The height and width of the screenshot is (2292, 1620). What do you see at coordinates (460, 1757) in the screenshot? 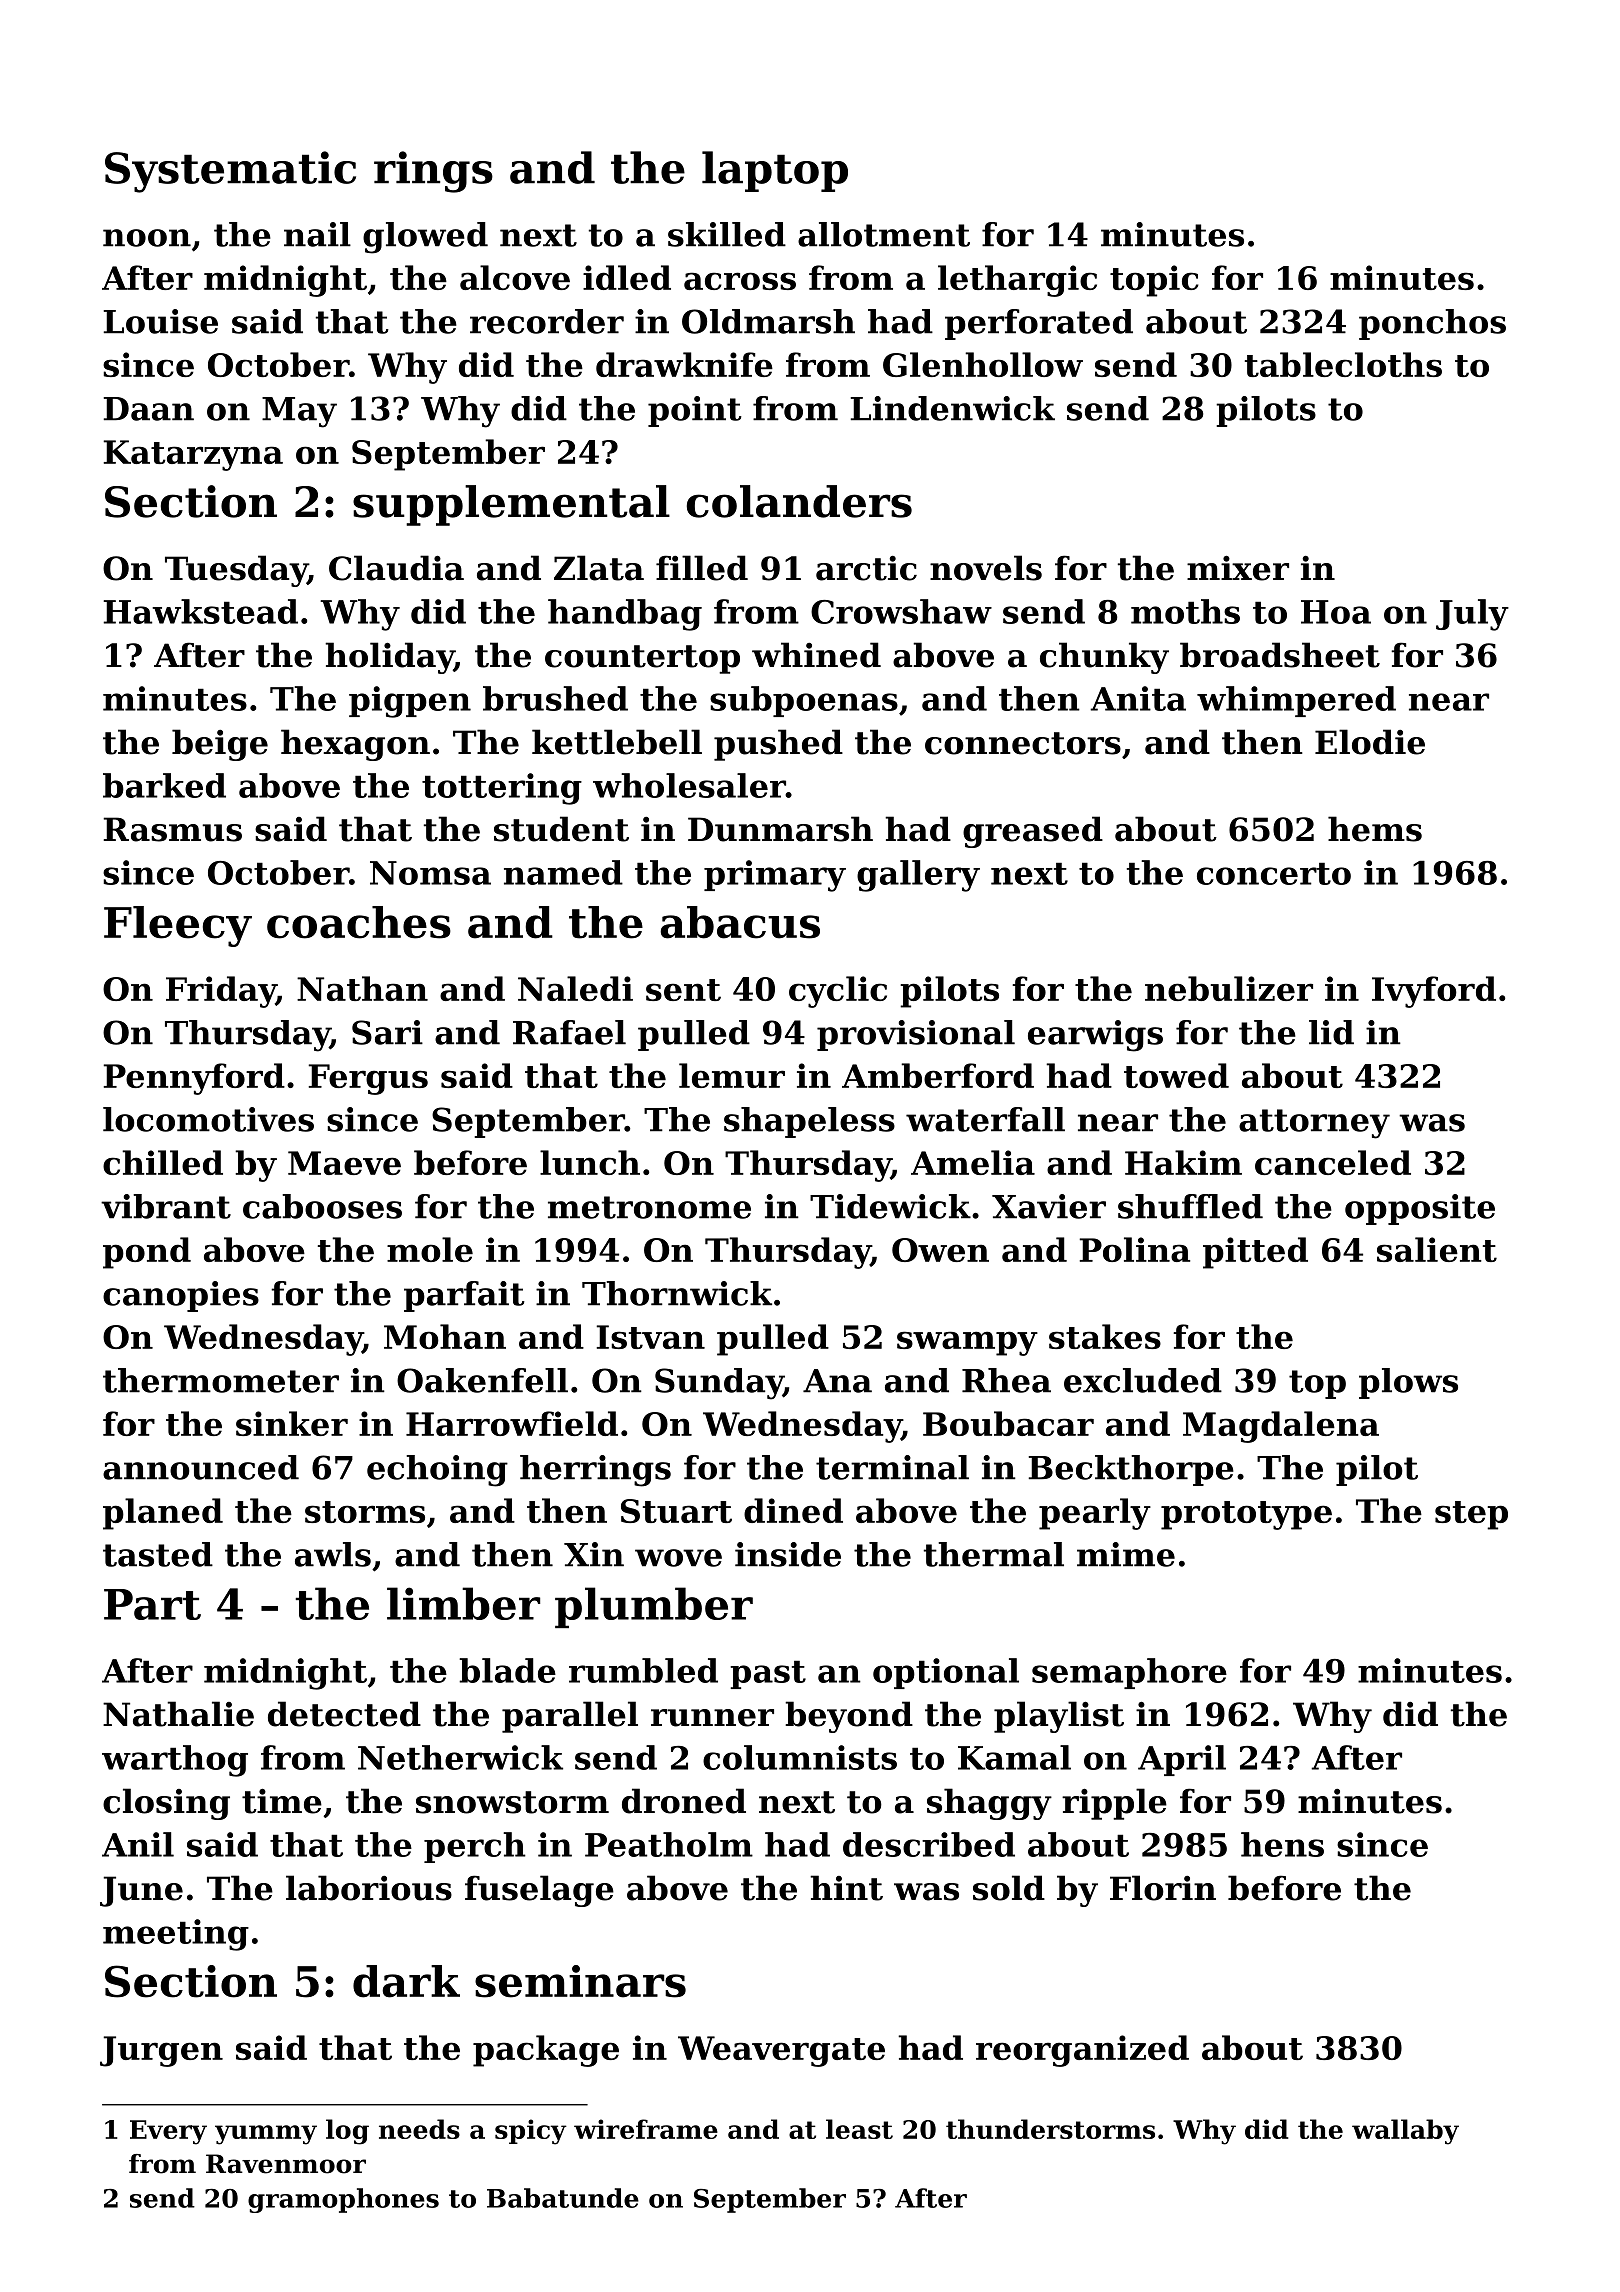
I see `Netherwick` at bounding box center [460, 1757].
